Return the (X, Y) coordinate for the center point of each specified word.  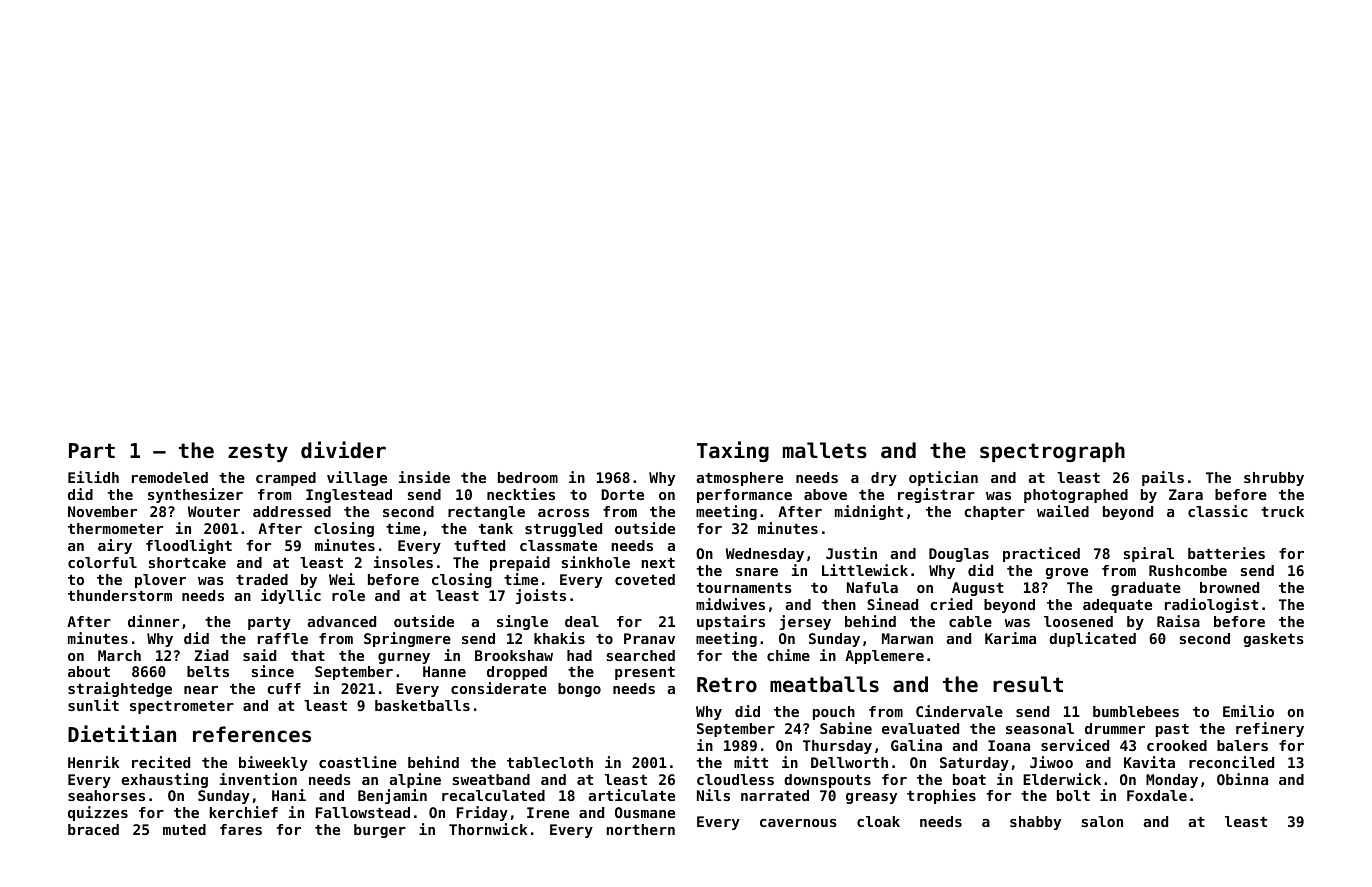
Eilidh (93, 477)
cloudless (735, 779)
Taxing (733, 451)
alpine (415, 780)
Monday (1172, 781)
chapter (994, 513)
